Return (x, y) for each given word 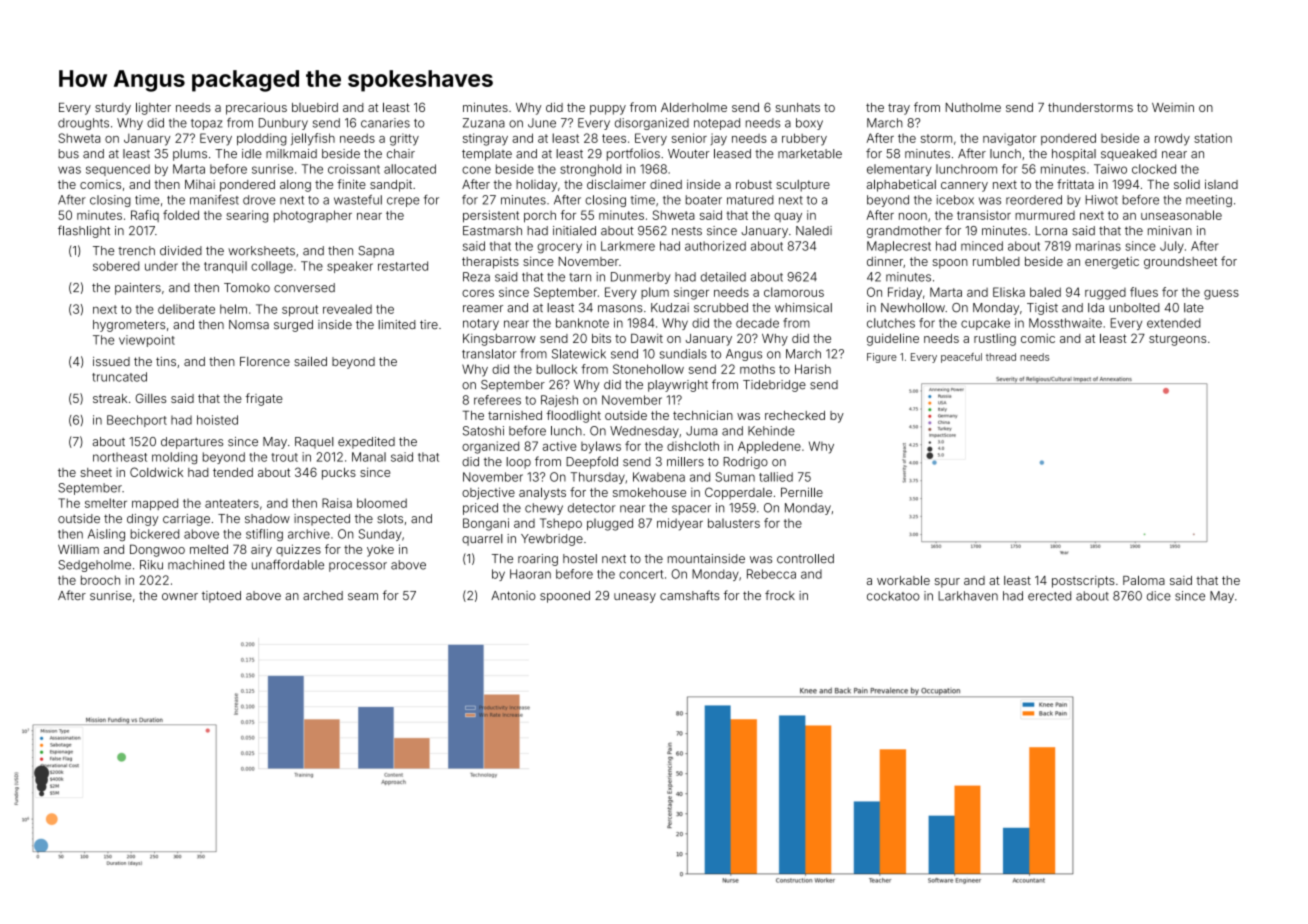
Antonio (513, 595)
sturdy (113, 109)
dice (1159, 596)
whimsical (803, 308)
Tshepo (561, 524)
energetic (1112, 263)
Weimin (1173, 107)
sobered (116, 266)
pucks (339, 474)
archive (309, 534)
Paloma (1144, 580)
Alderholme (694, 107)
